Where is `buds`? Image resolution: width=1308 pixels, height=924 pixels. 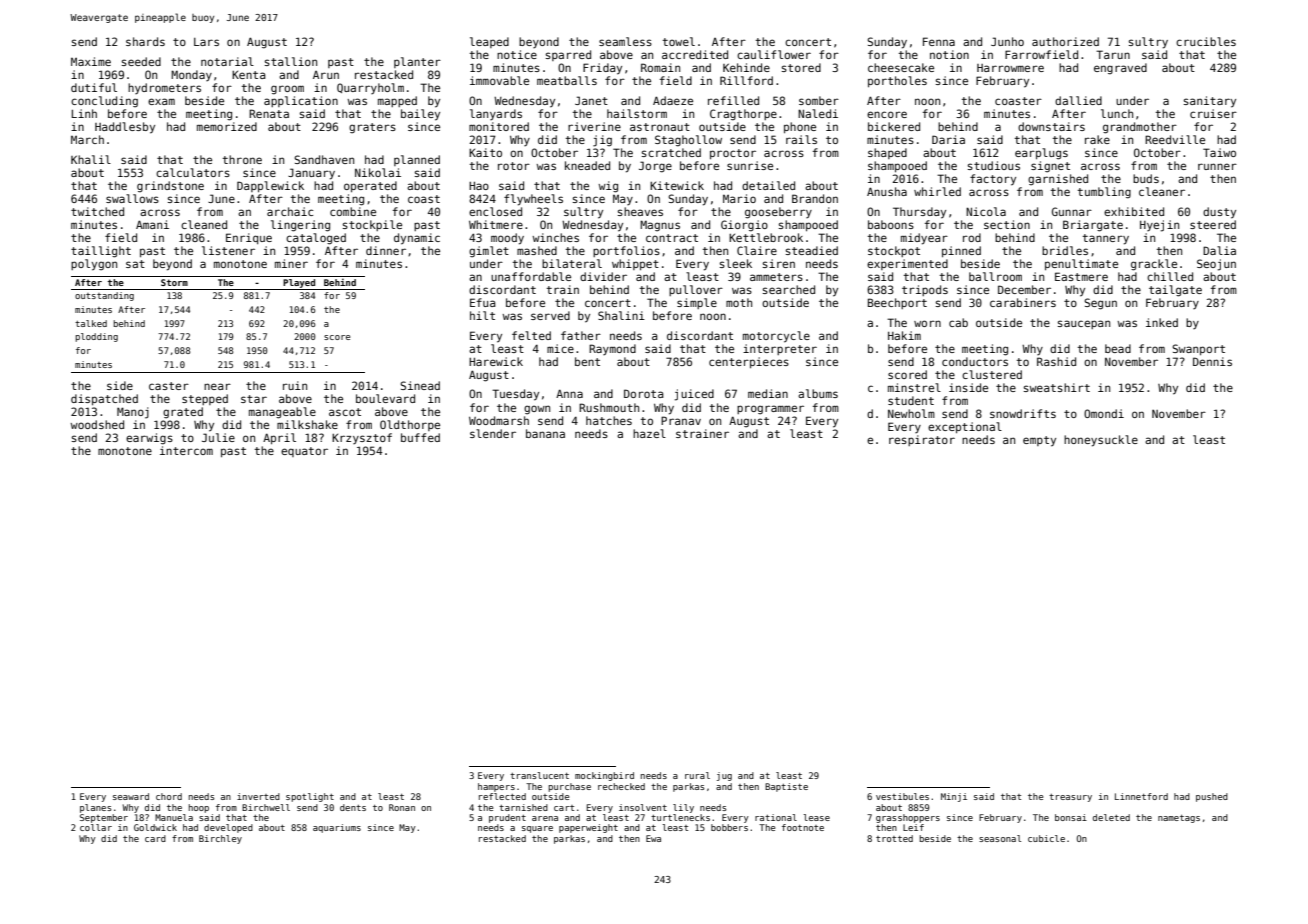 buds is located at coordinates (1146, 178).
